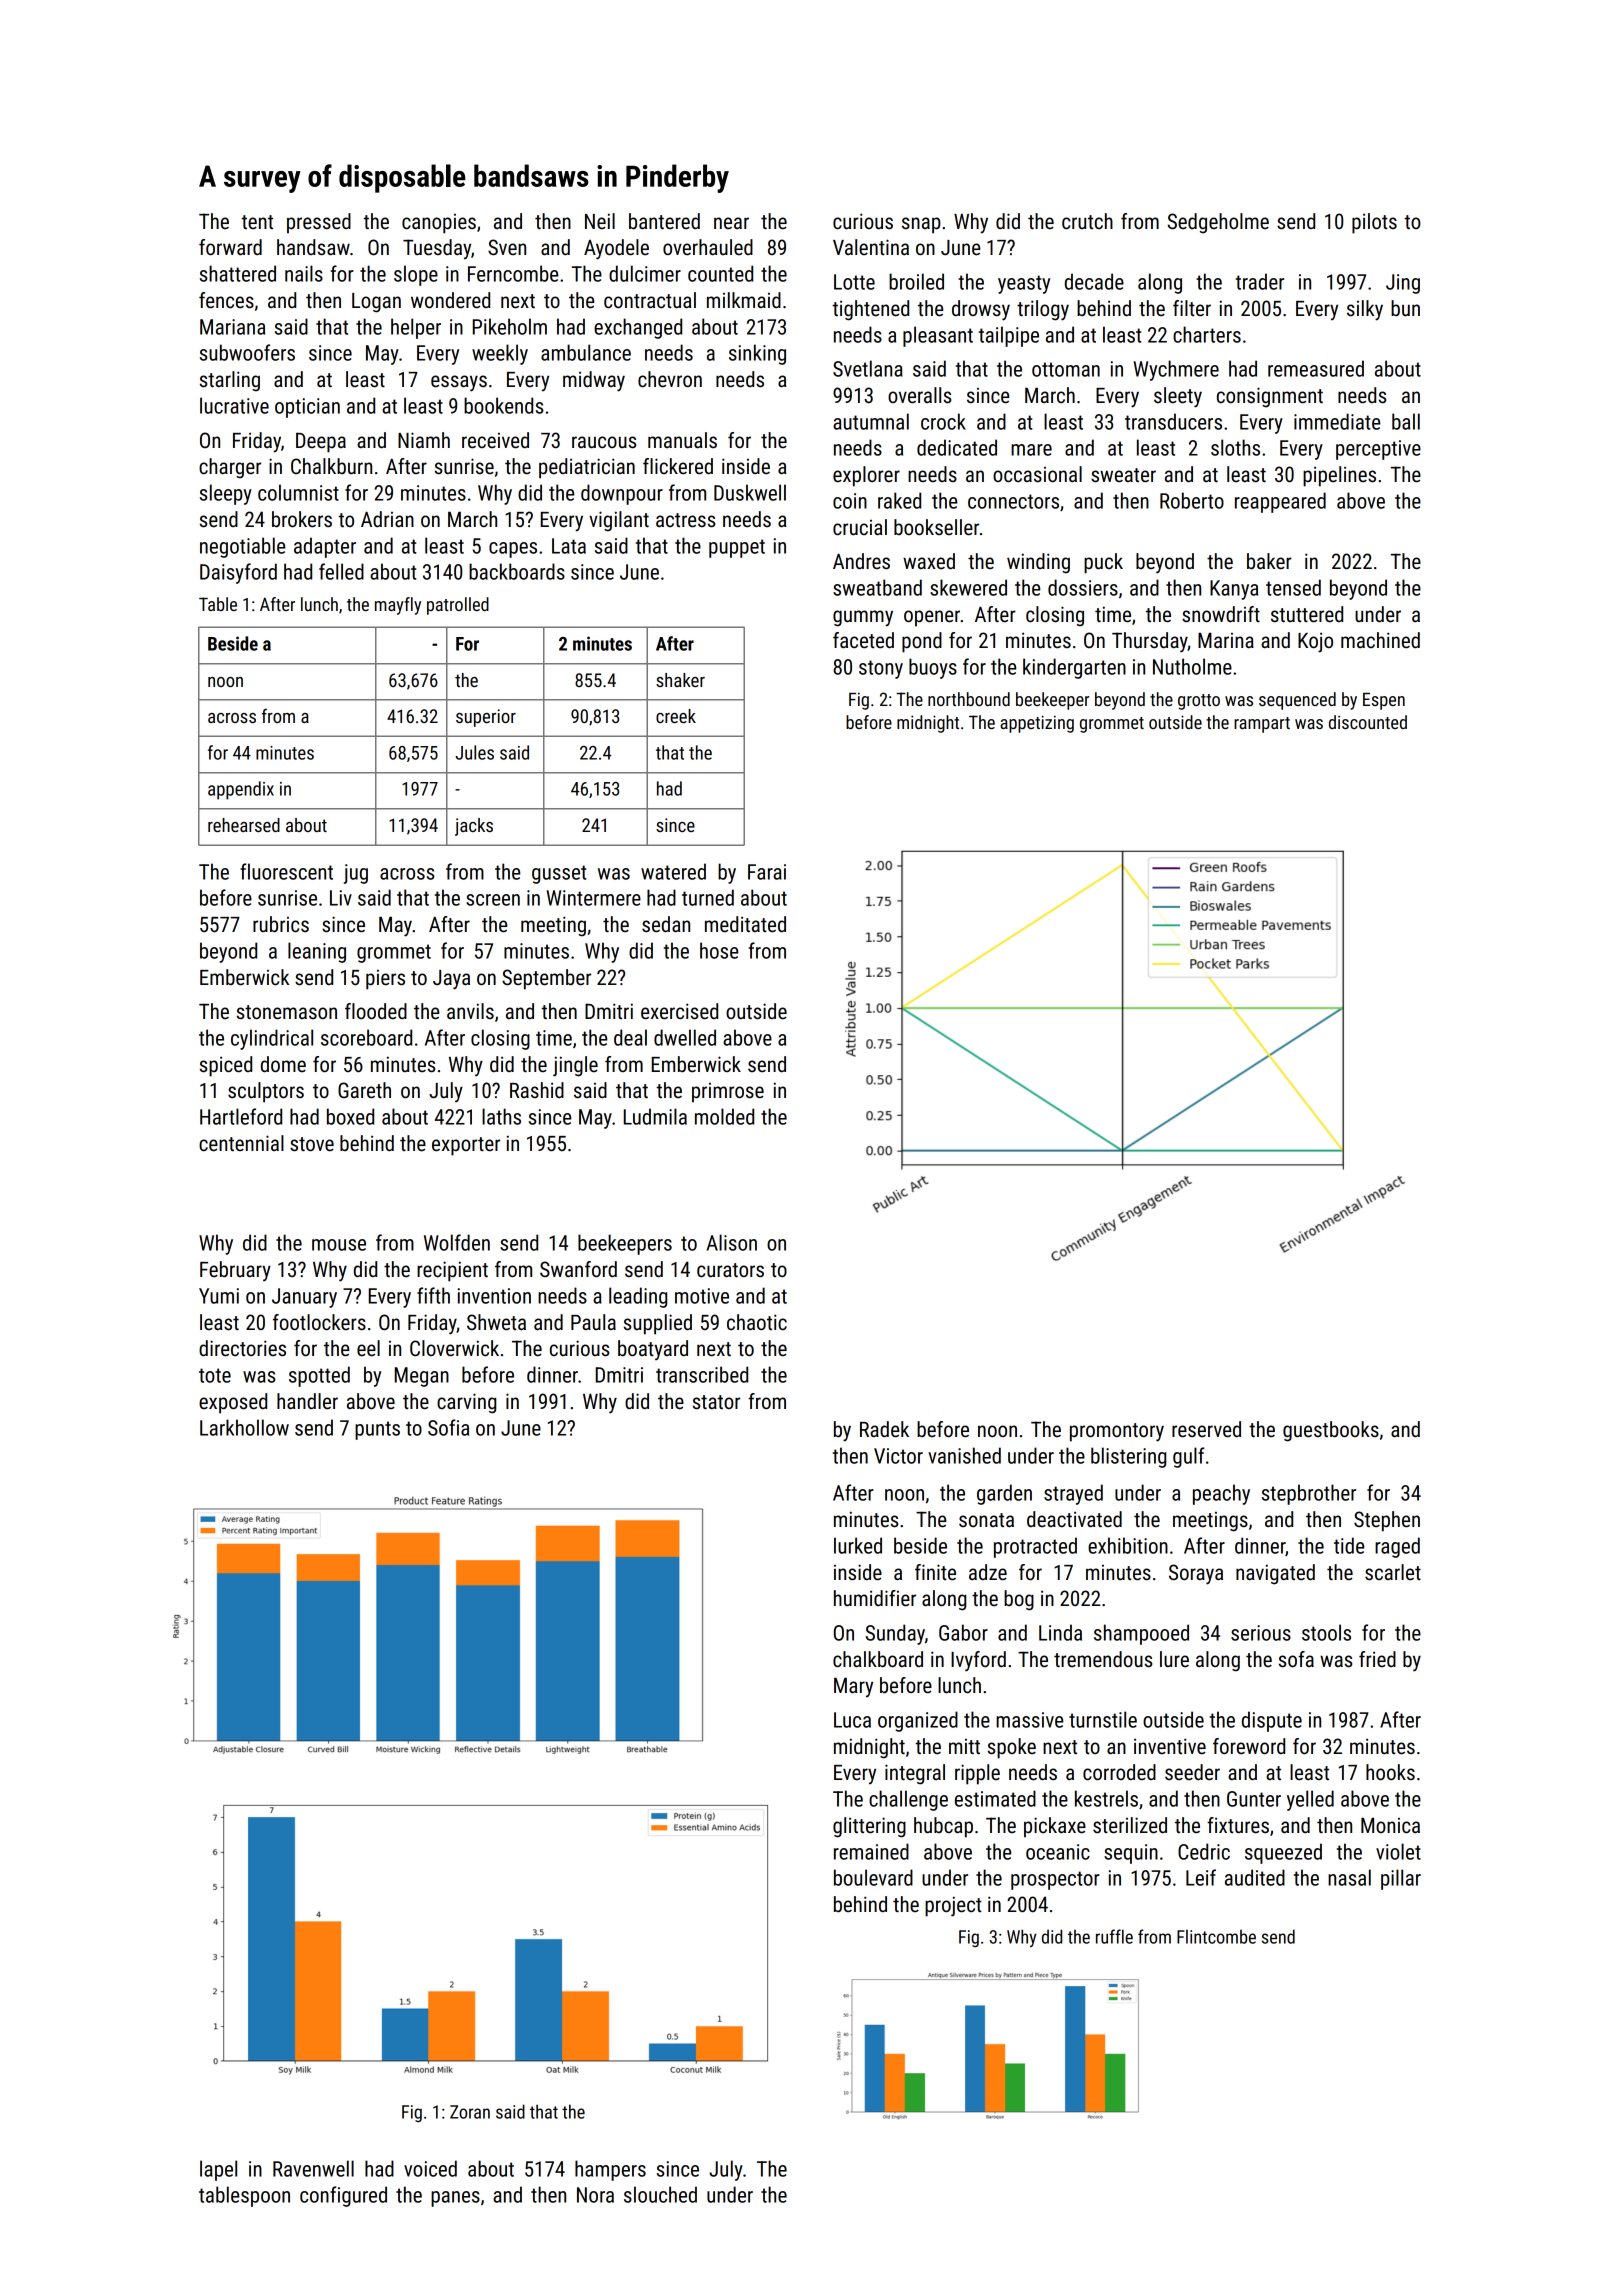  Describe the element at coordinates (1216, 1937) in the page. I see `Flintcombe` at that location.
